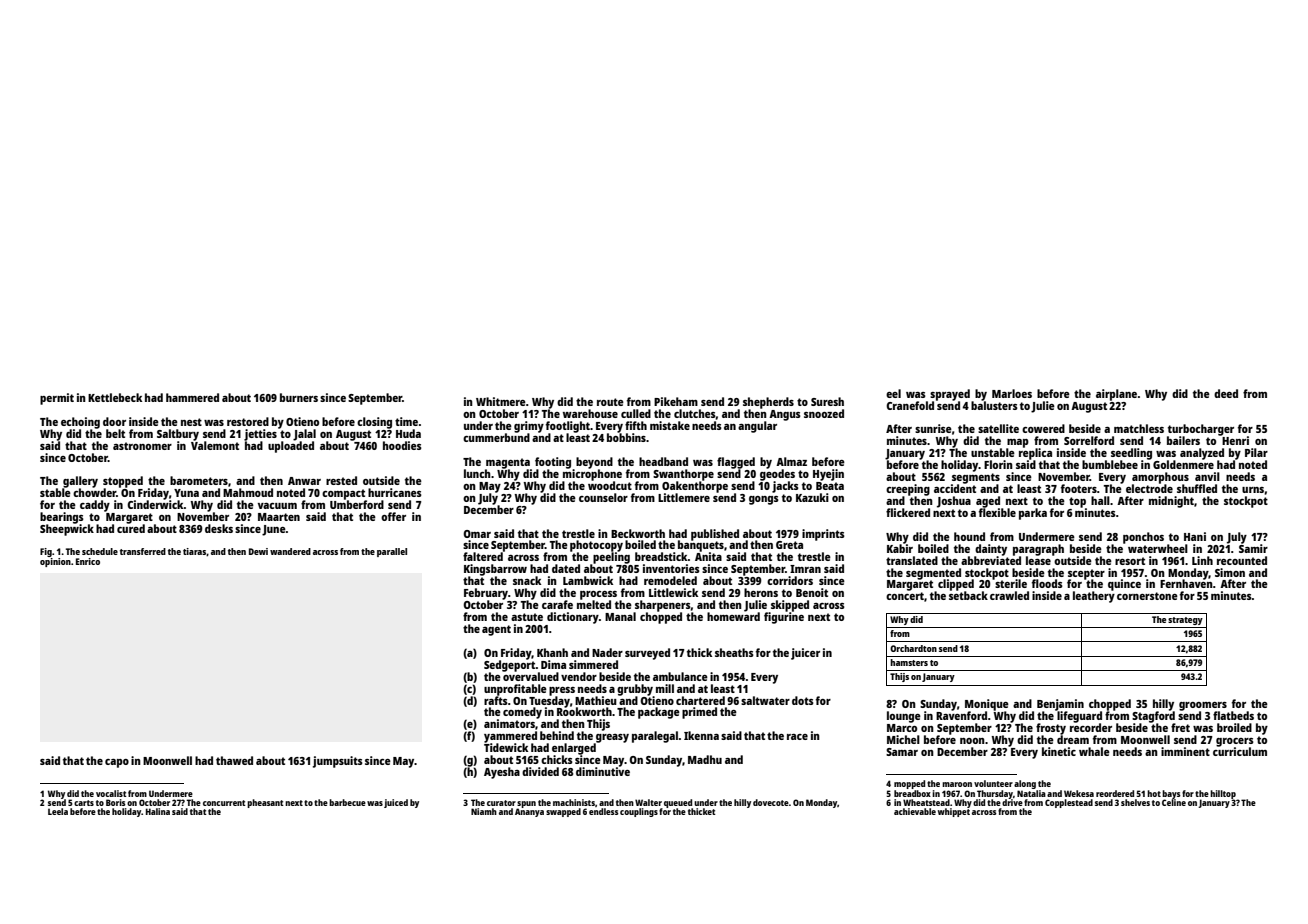  Describe the element at coordinates (117, 763) in the screenshot. I see `capo` at that location.
